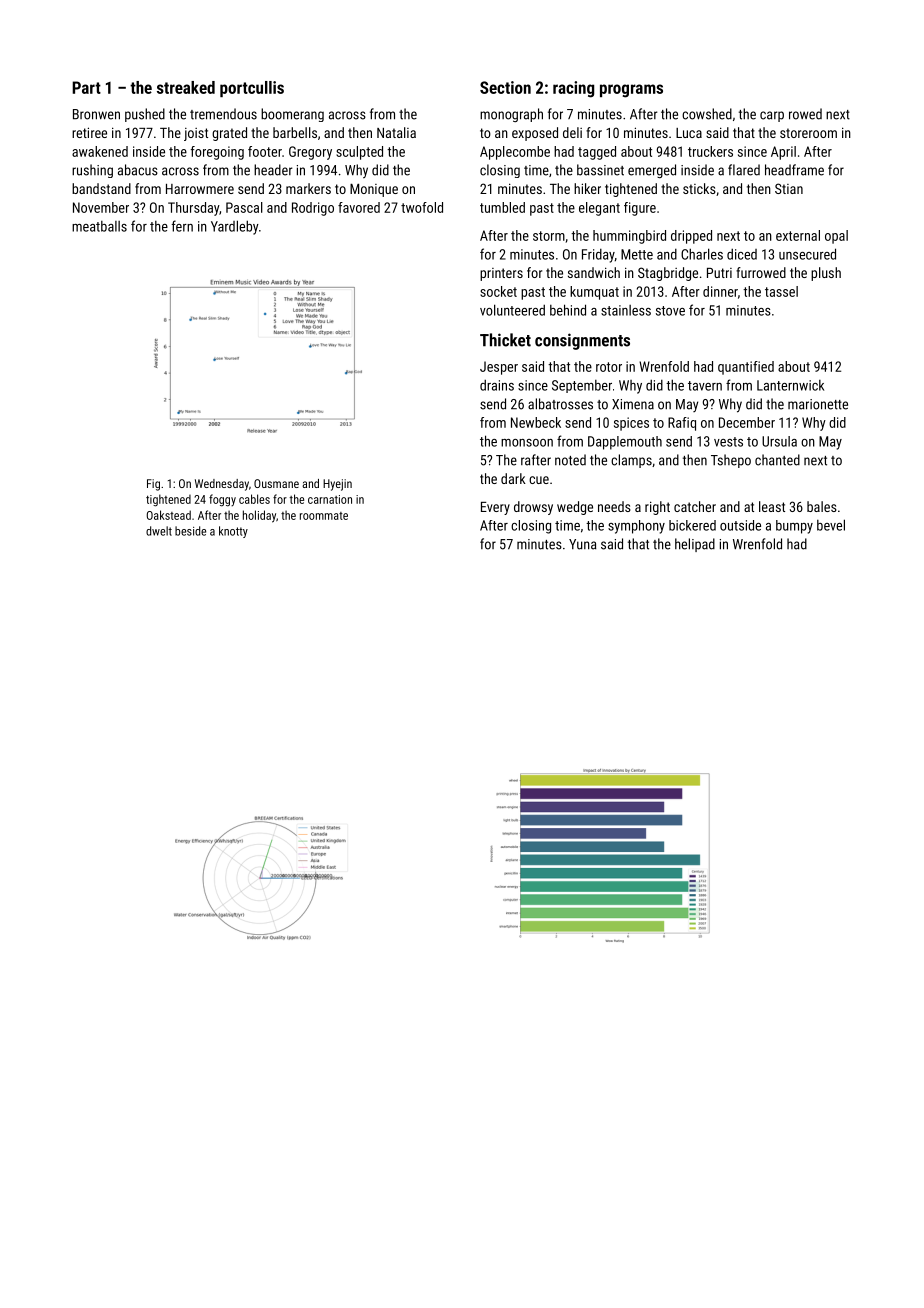  Describe the element at coordinates (497, 385) in the page. I see `drains` at that location.
